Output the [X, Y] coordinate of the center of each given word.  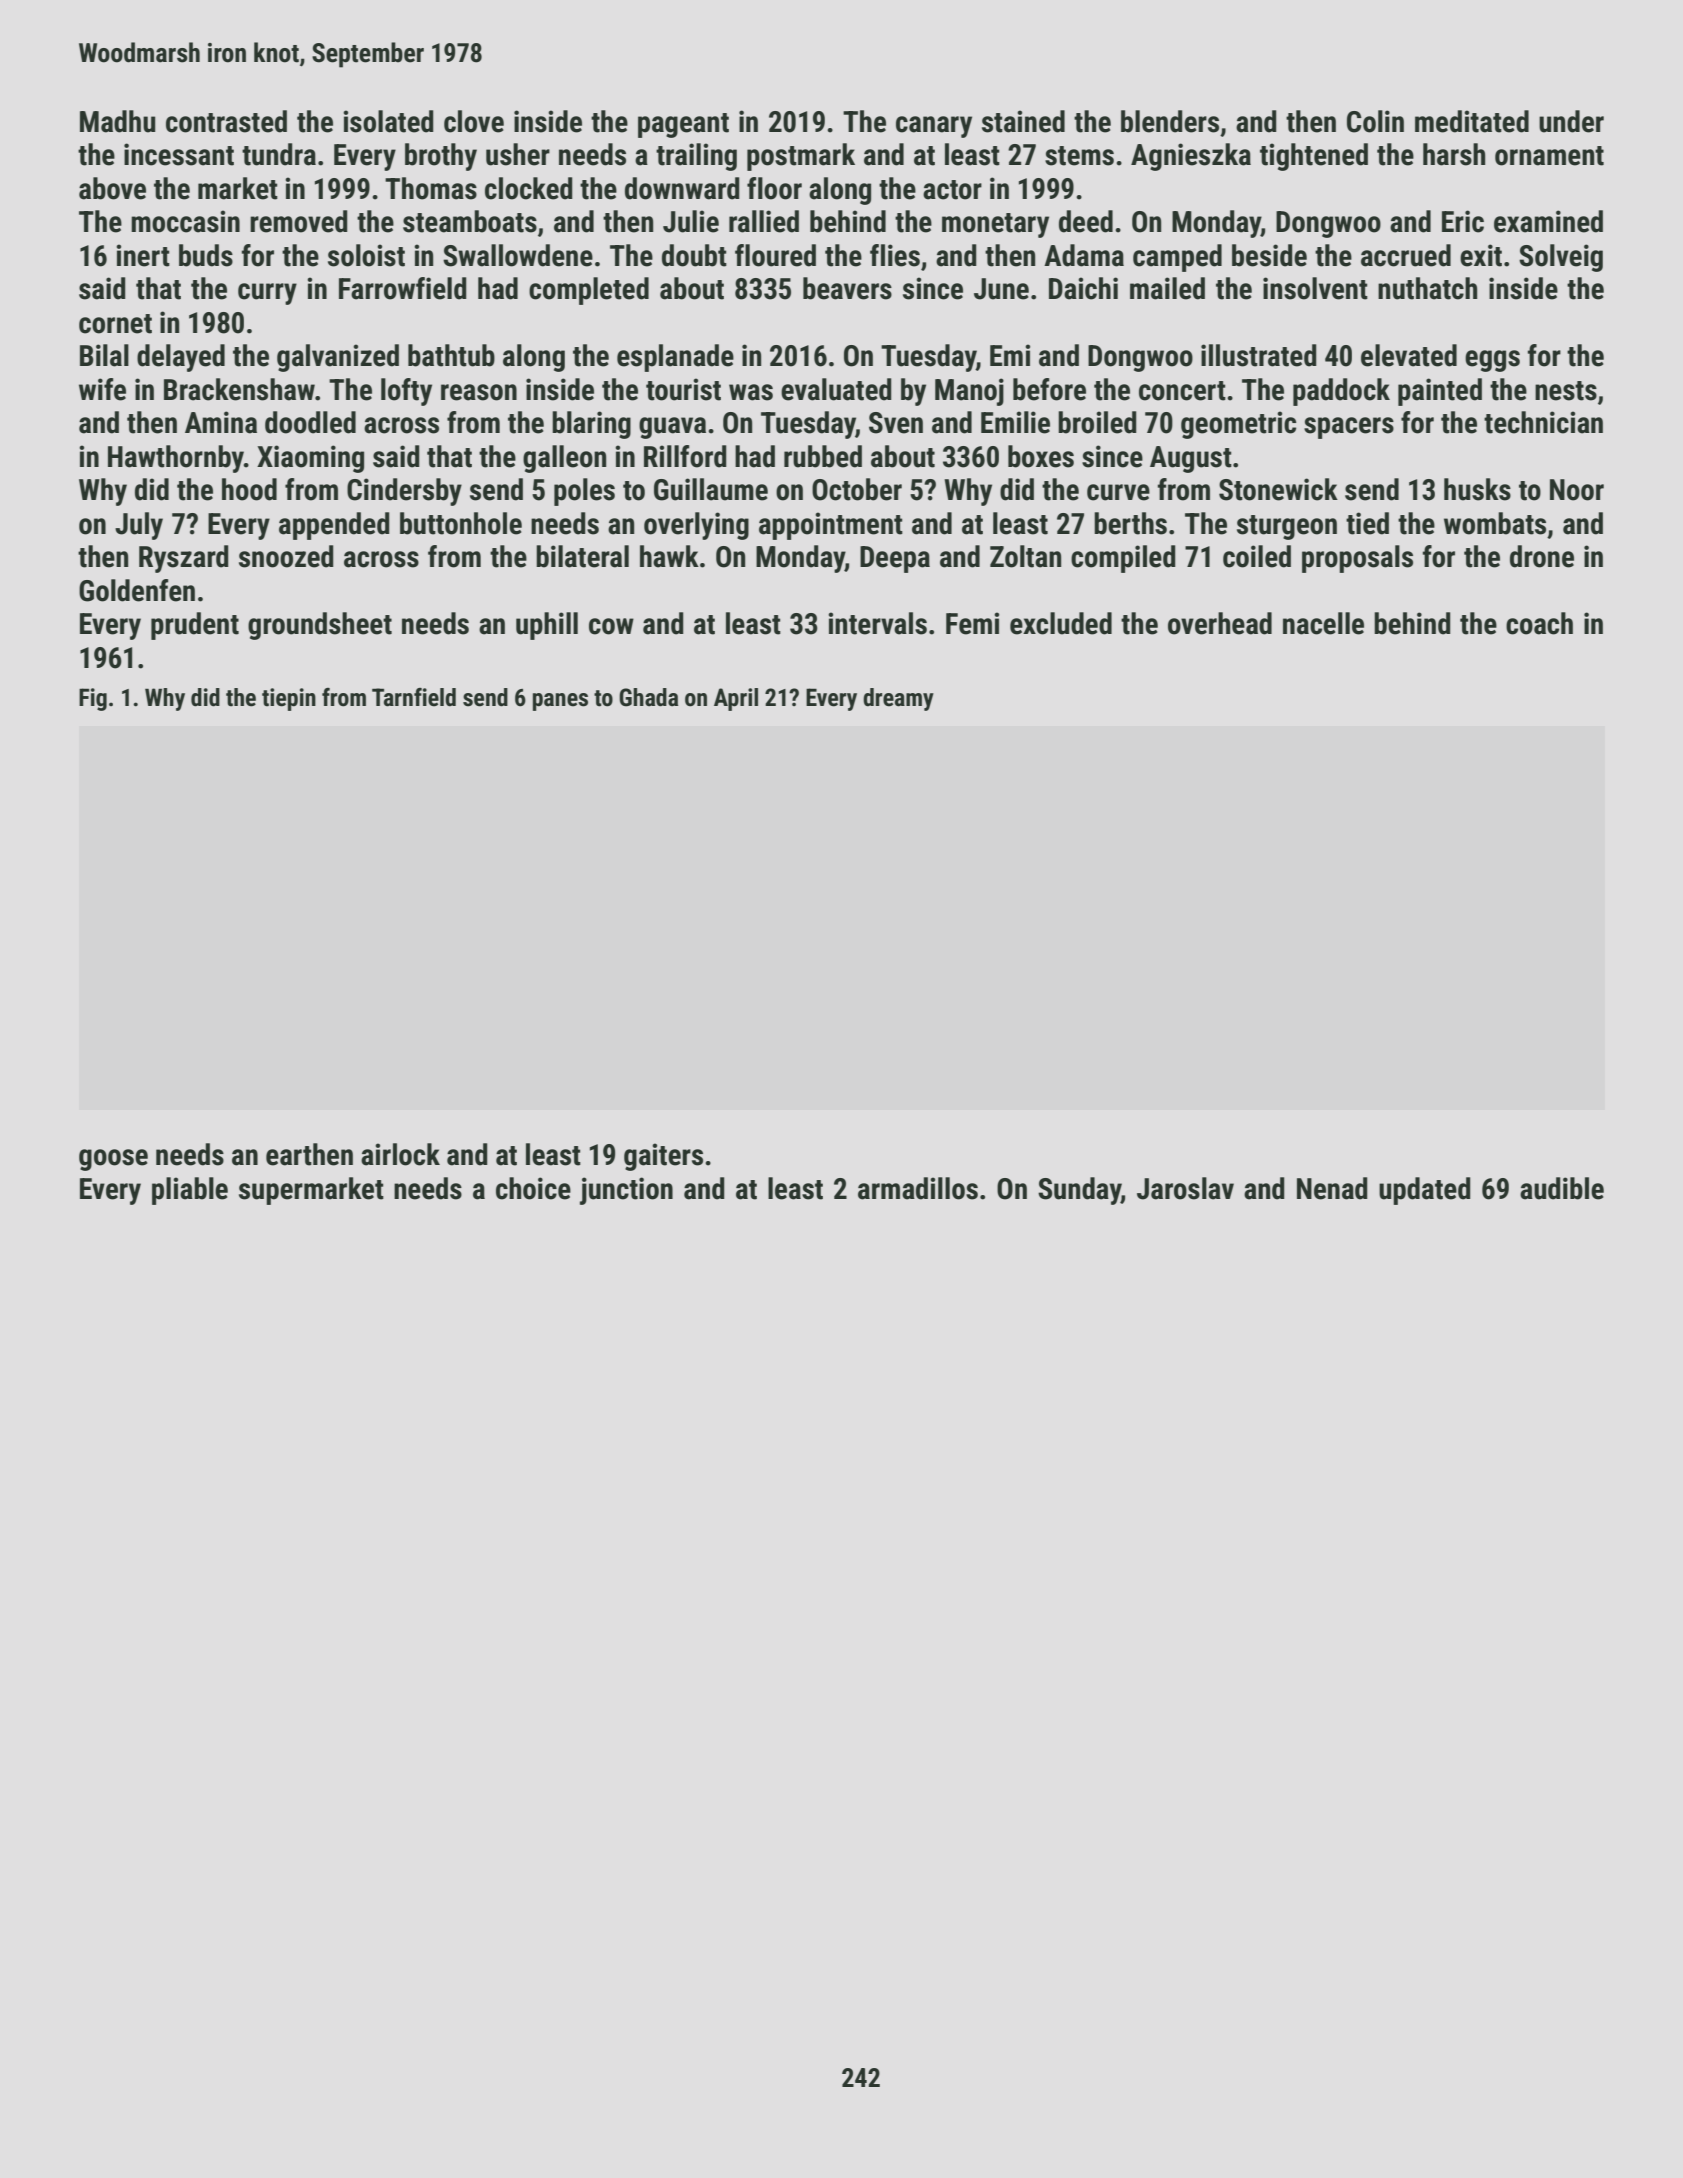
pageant [683, 125]
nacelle [1323, 623]
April [736, 699]
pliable [190, 1191]
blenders [1170, 121]
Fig [93, 699]
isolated [388, 121]
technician [1543, 422]
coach [1539, 623]
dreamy [898, 699]
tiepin [289, 699]
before [1049, 389]
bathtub [451, 355]
